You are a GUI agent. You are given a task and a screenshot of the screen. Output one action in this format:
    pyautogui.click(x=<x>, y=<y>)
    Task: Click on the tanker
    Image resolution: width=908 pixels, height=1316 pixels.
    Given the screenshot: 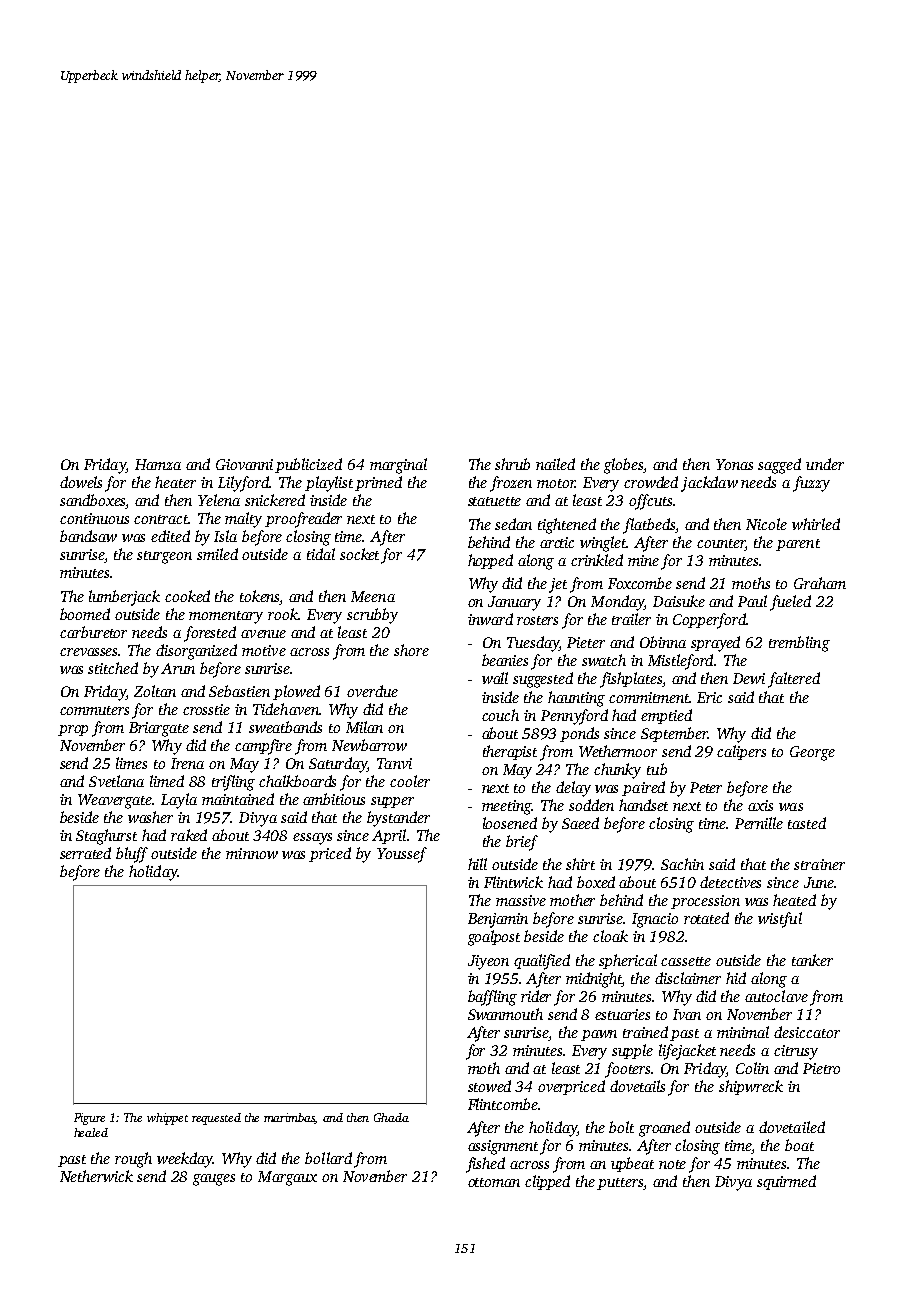 What is the action you would take?
    pyautogui.click(x=812, y=960)
